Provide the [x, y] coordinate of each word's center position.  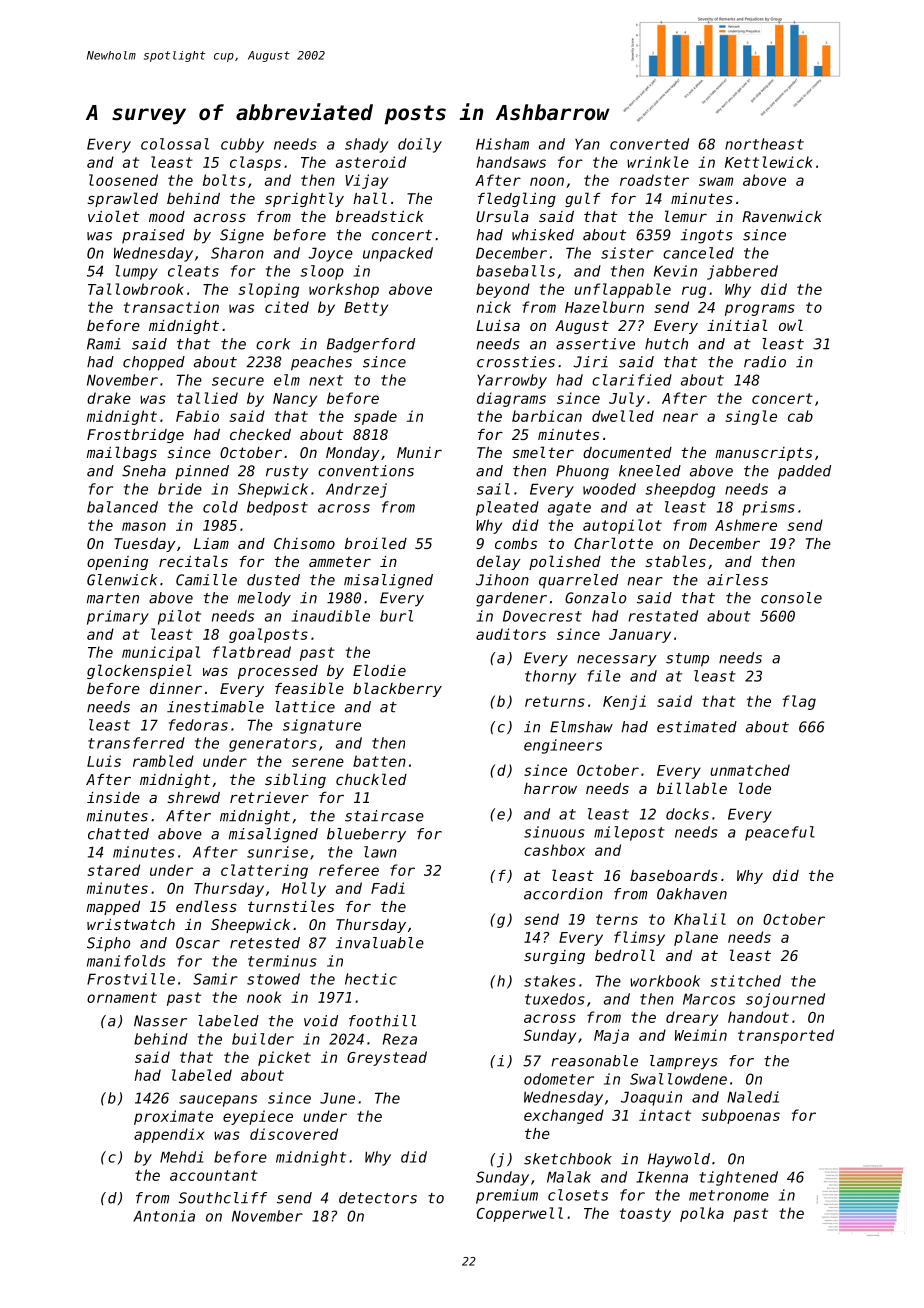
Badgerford [371, 345]
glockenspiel [139, 671]
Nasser [160, 1021]
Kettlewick [769, 162]
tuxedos [555, 999]
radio [765, 362]
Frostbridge [135, 436]
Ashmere [746, 525]
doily [420, 145]
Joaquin [651, 1098]
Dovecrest [542, 616]
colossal [175, 144]
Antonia [164, 1216]
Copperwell [520, 1214]
